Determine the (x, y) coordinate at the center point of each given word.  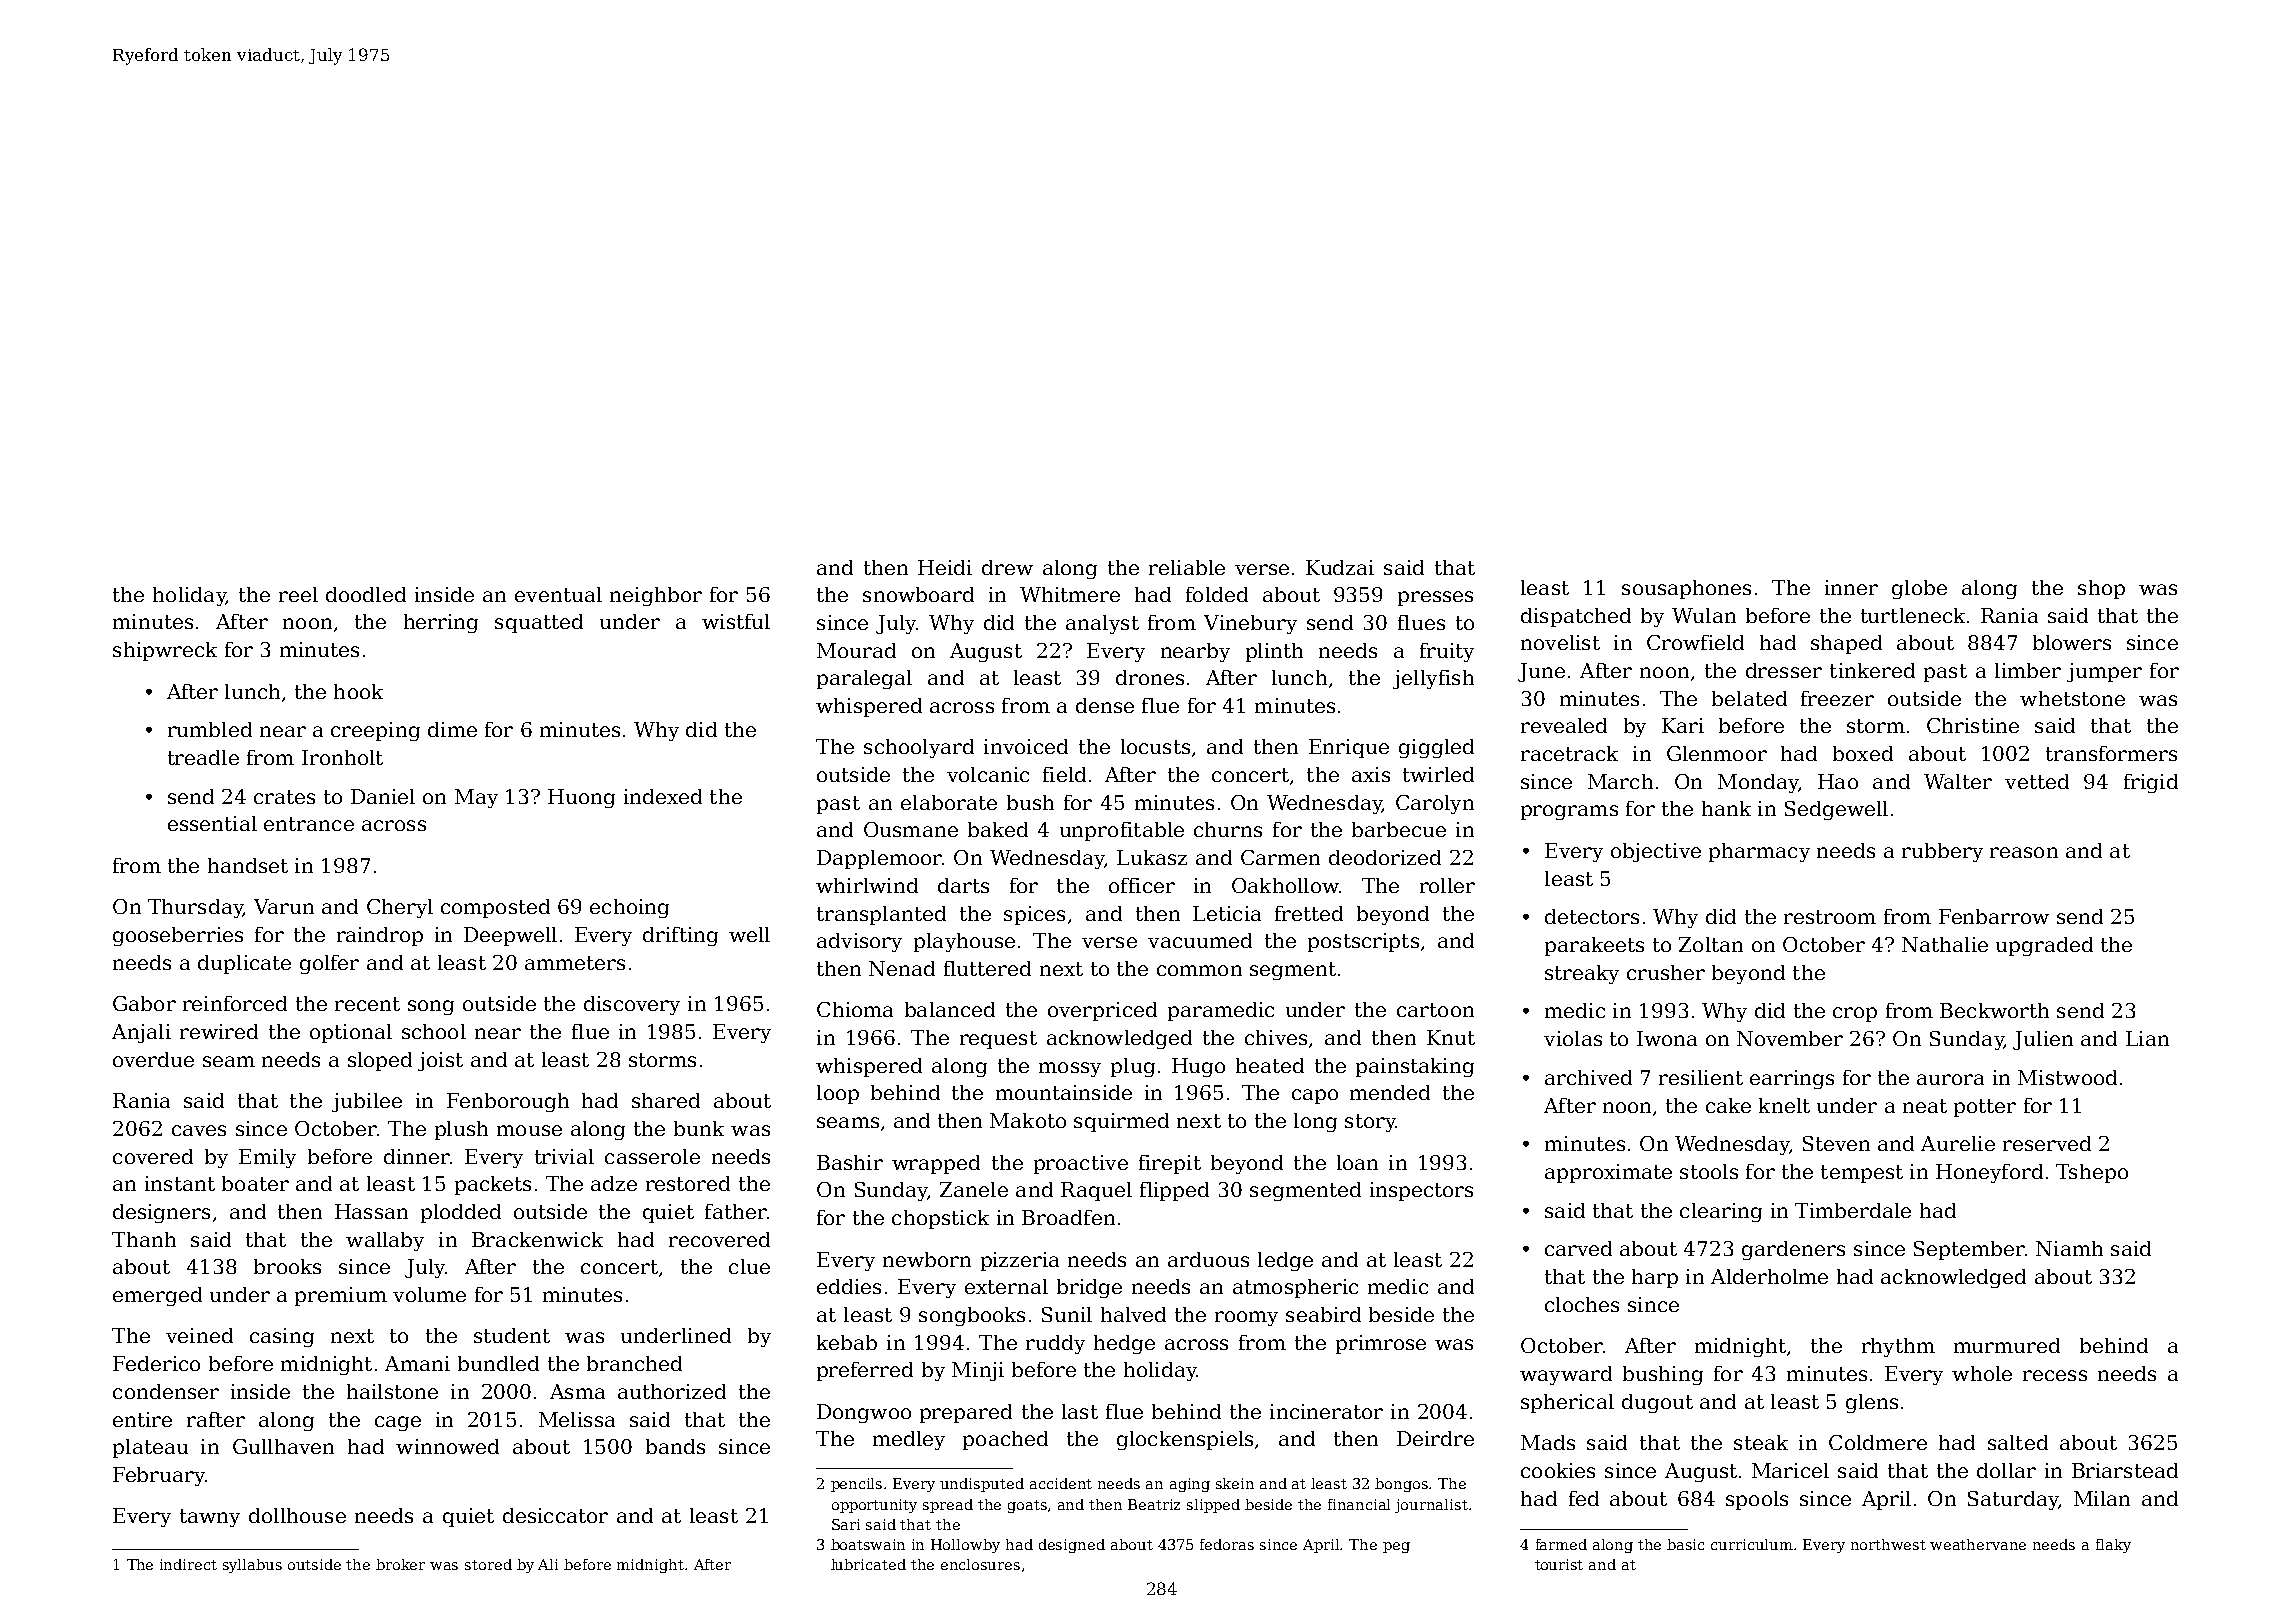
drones (1150, 677)
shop (2101, 589)
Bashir (850, 1162)
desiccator (555, 1515)
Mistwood (2067, 1077)
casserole (652, 1156)
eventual (558, 594)
